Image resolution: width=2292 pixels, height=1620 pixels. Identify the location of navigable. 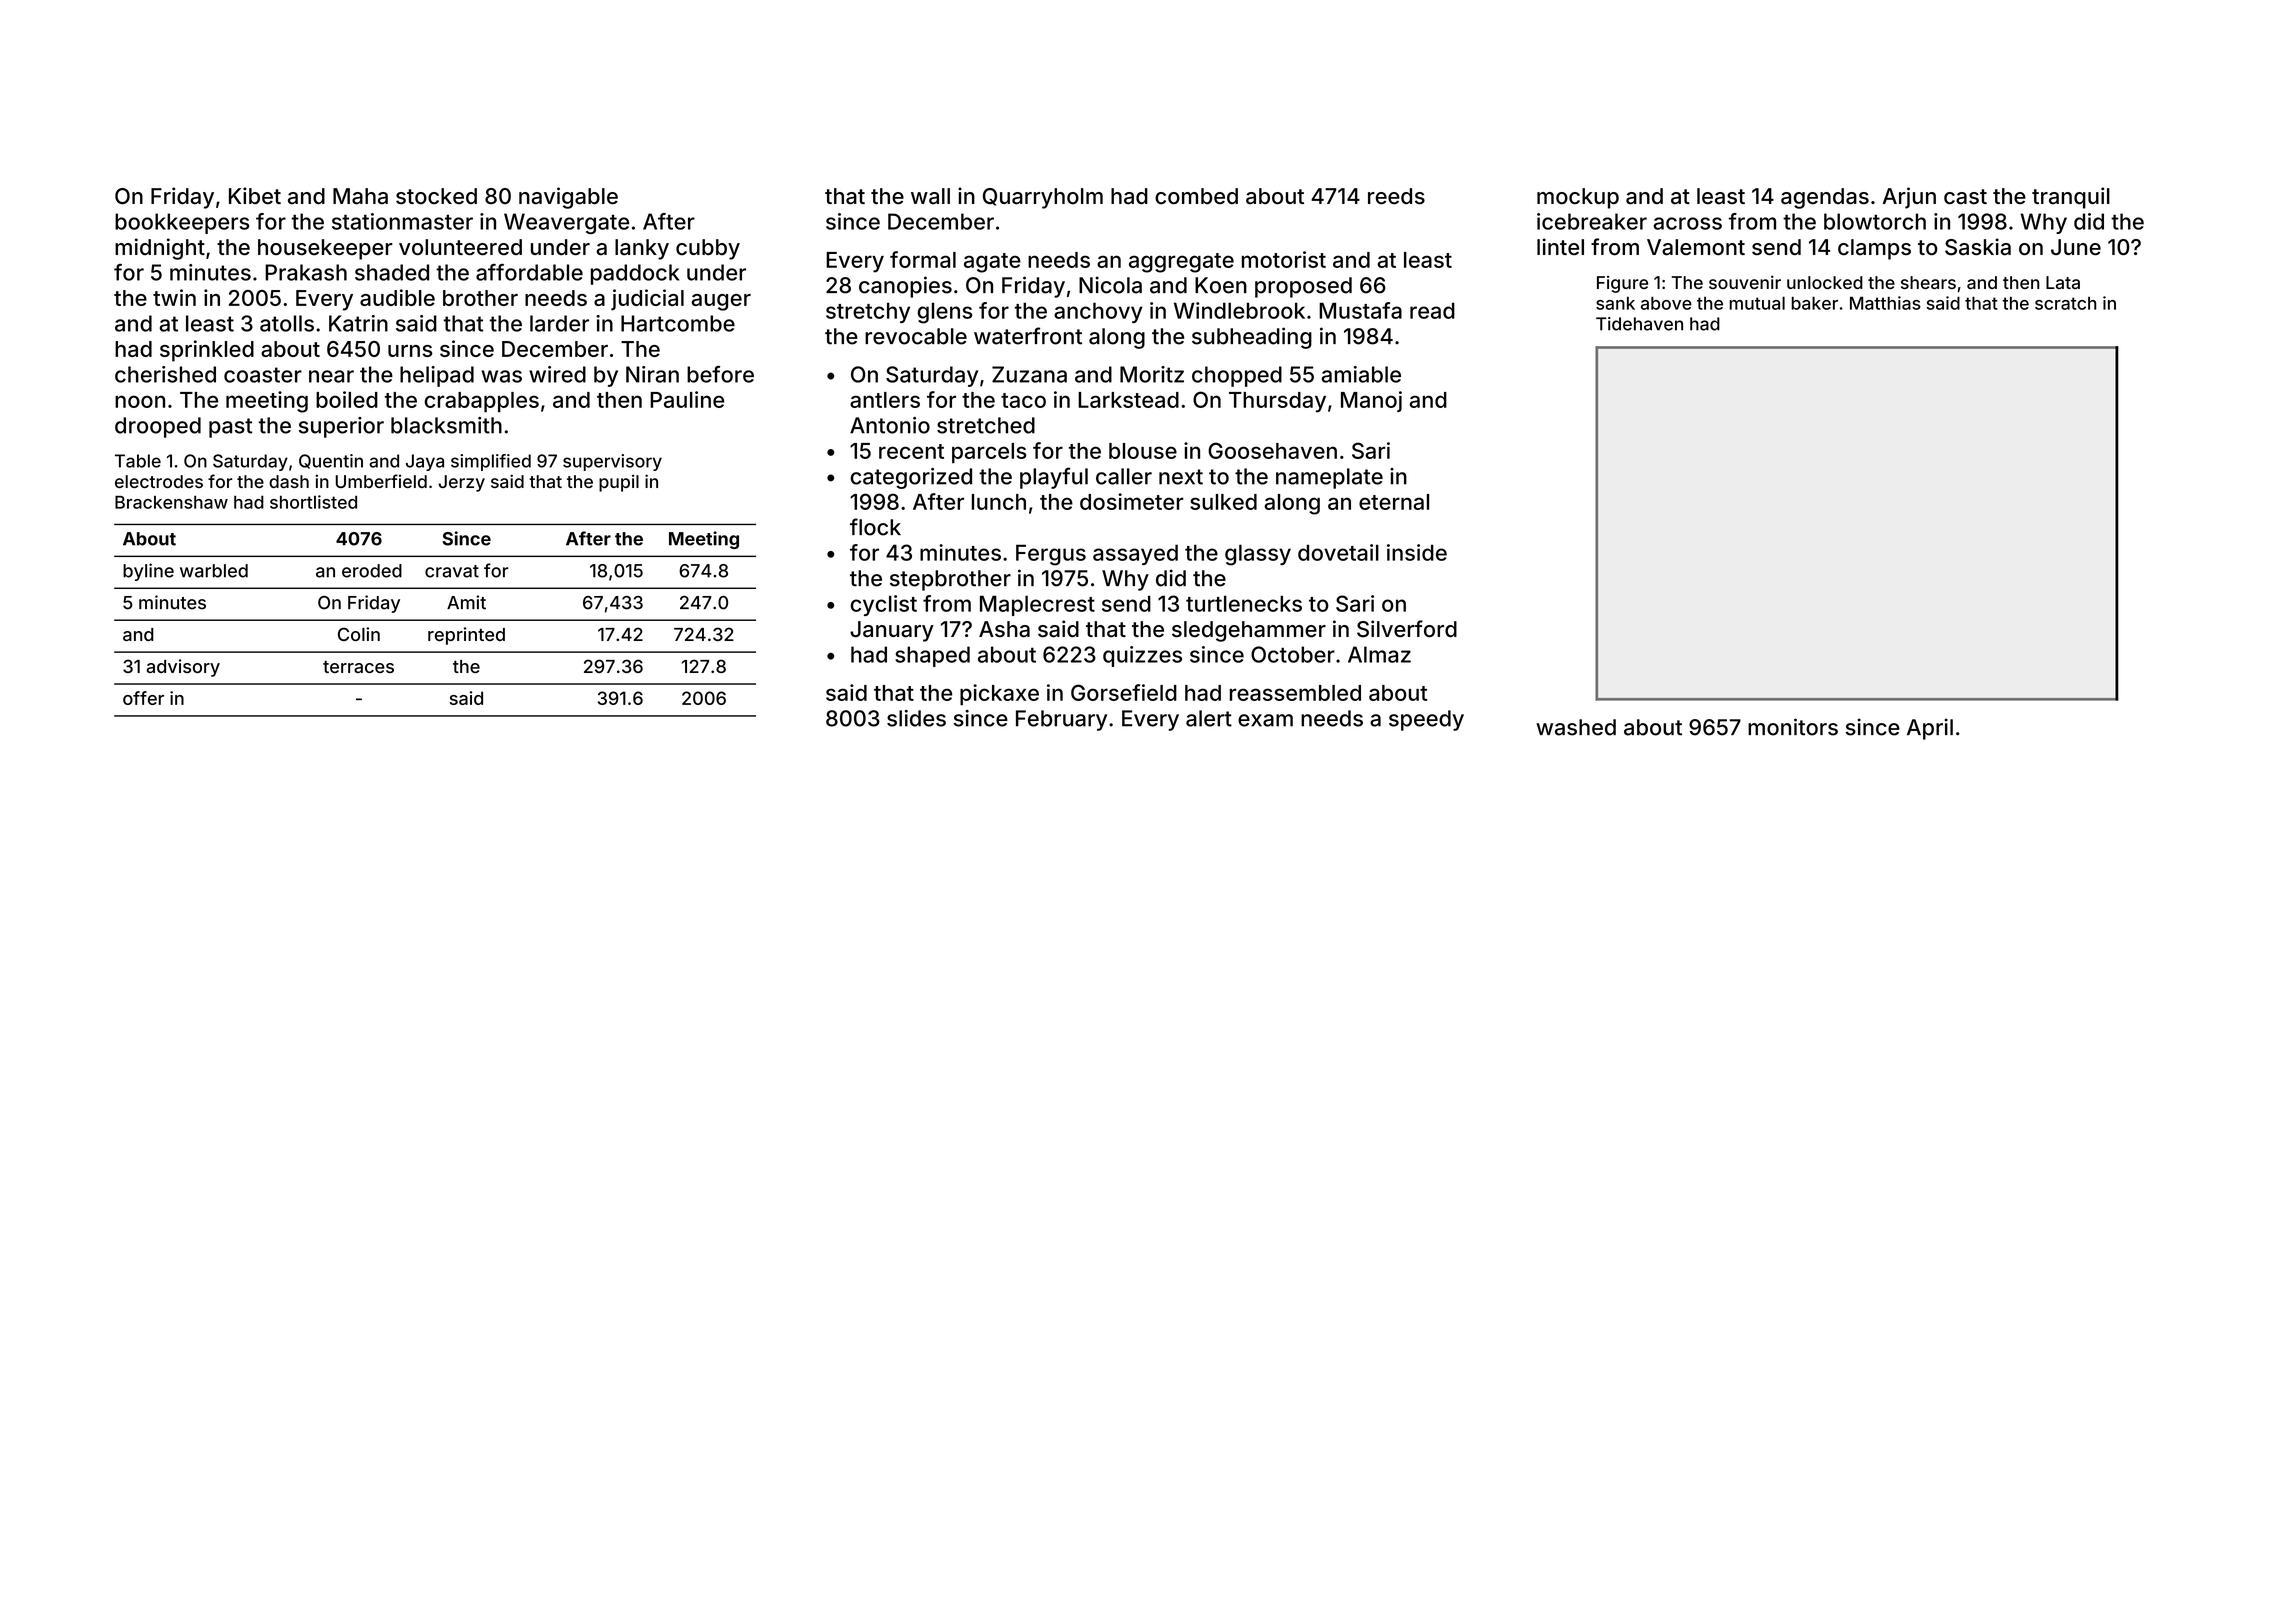
(568, 198).
